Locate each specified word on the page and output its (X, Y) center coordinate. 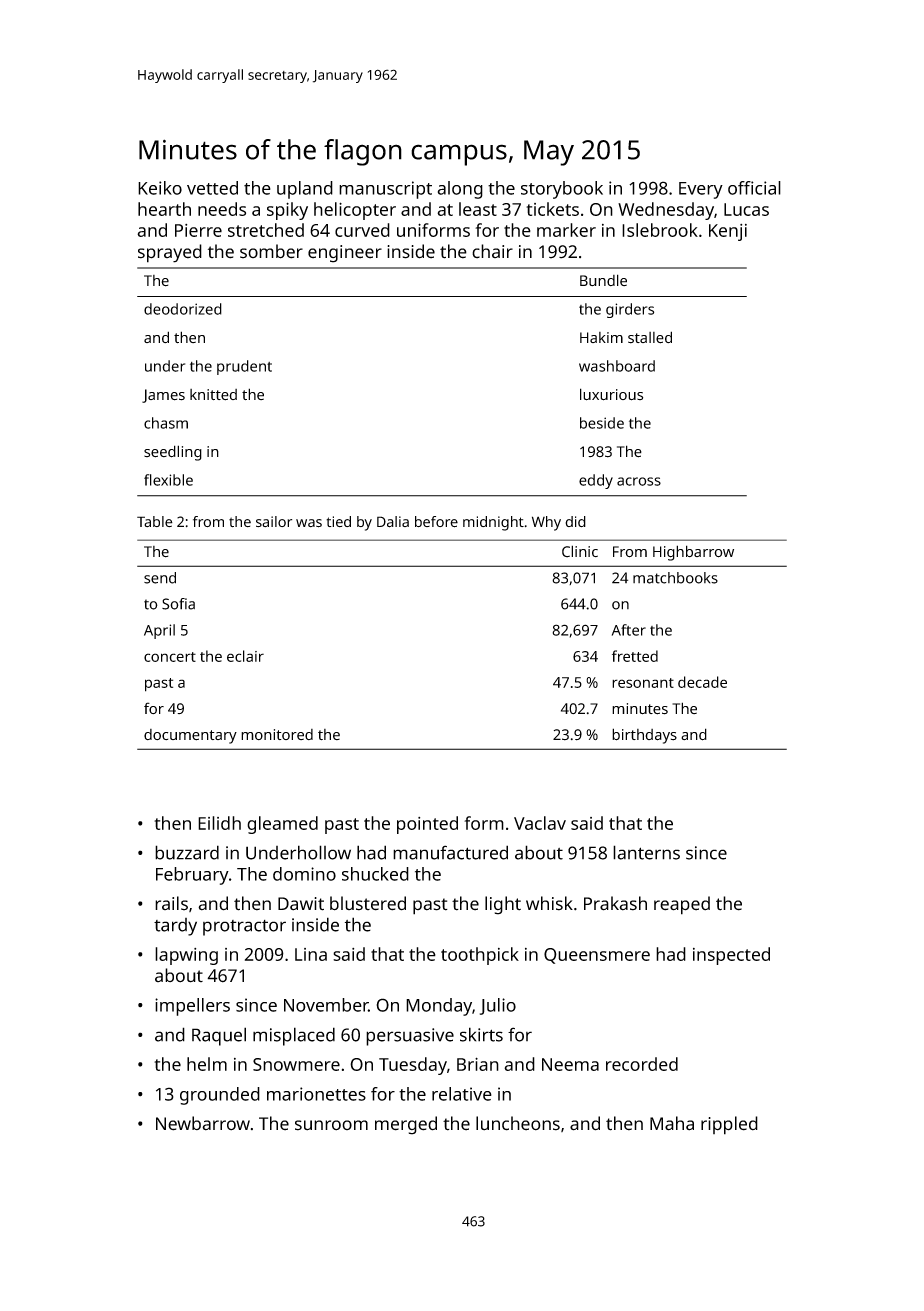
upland (305, 190)
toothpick (480, 956)
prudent (244, 367)
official (754, 188)
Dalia (393, 522)
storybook (562, 190)
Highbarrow (693, 553)
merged (406, 1125)
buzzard (187, 852)
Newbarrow (203, 1123)
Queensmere (597, 956)
